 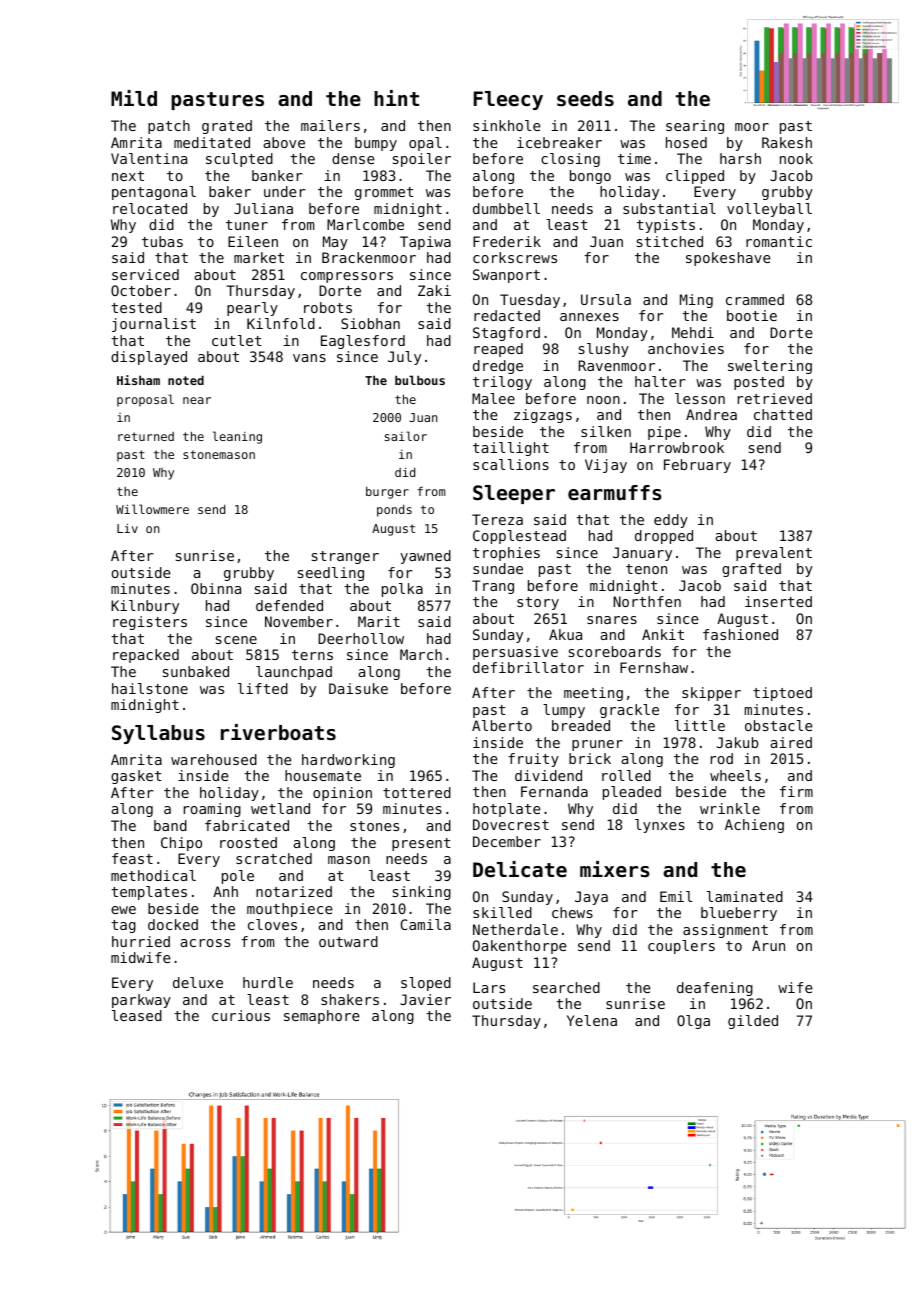 I want to click on vans, so click(x=309, y=358).
